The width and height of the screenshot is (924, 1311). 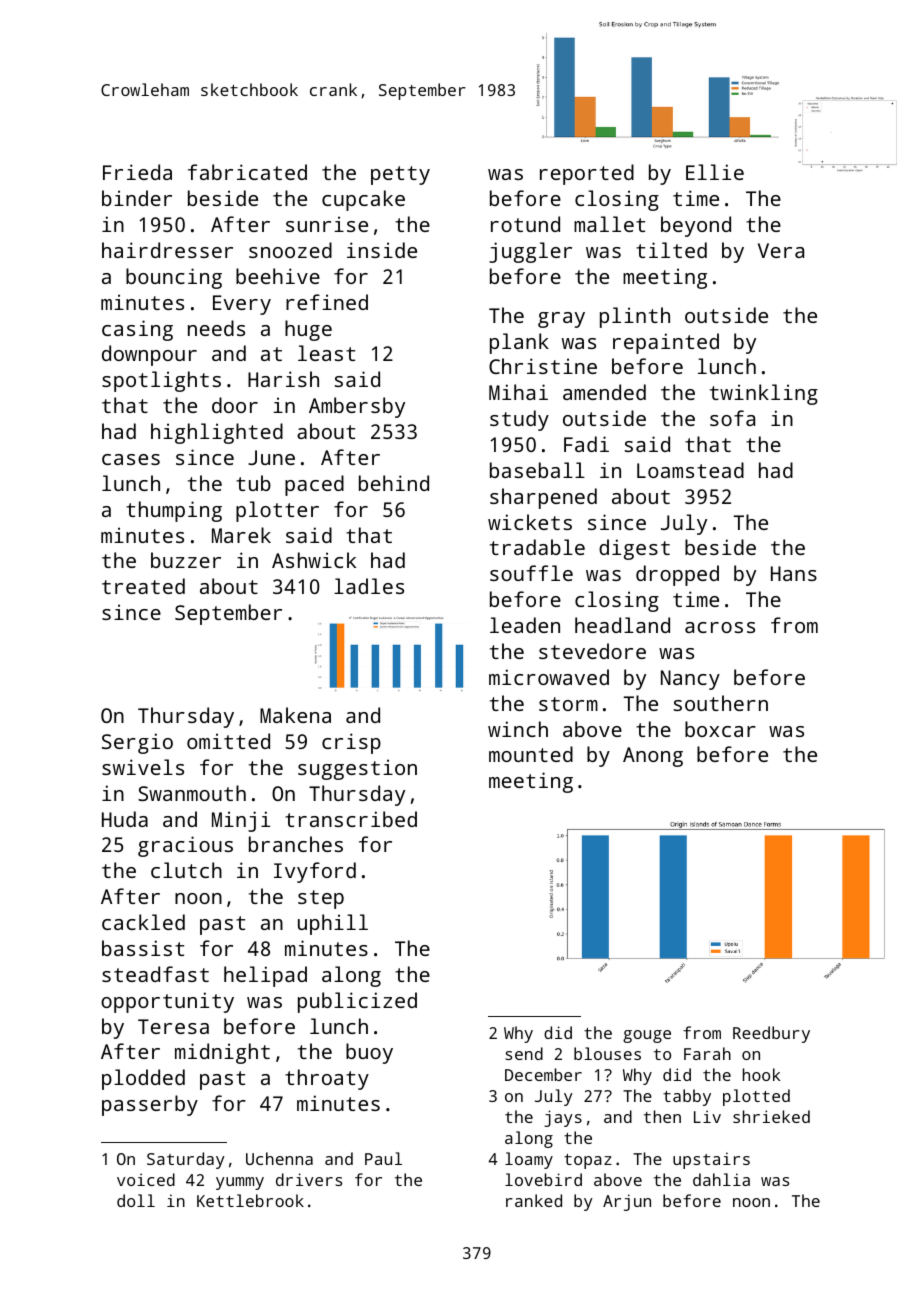 What do you see at coordinates (666, 343) in the screenshot?
I see `repainted` at bounding box center [666, 343].
